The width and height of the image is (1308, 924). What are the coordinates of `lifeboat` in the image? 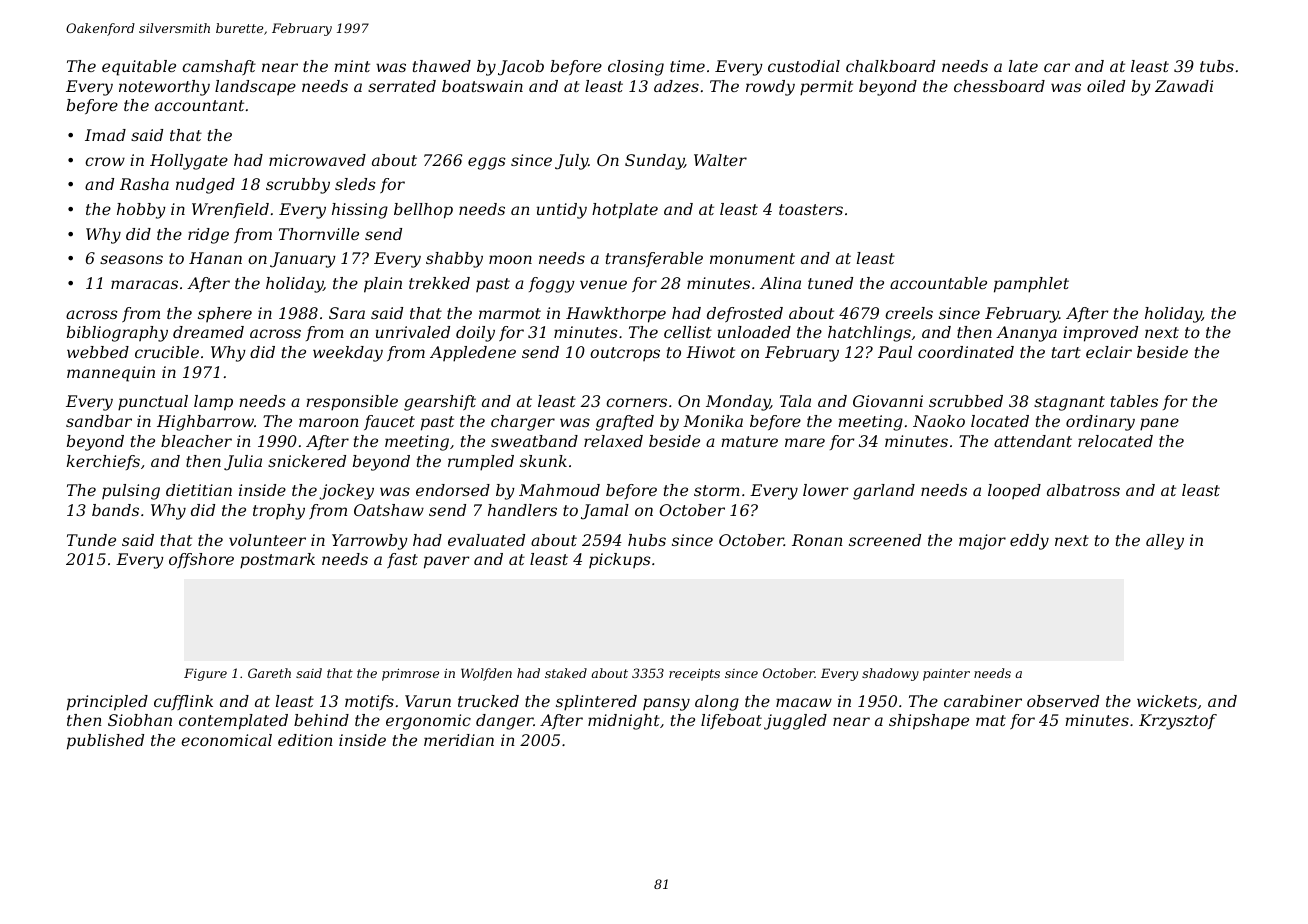 It's located at (731, 721).
